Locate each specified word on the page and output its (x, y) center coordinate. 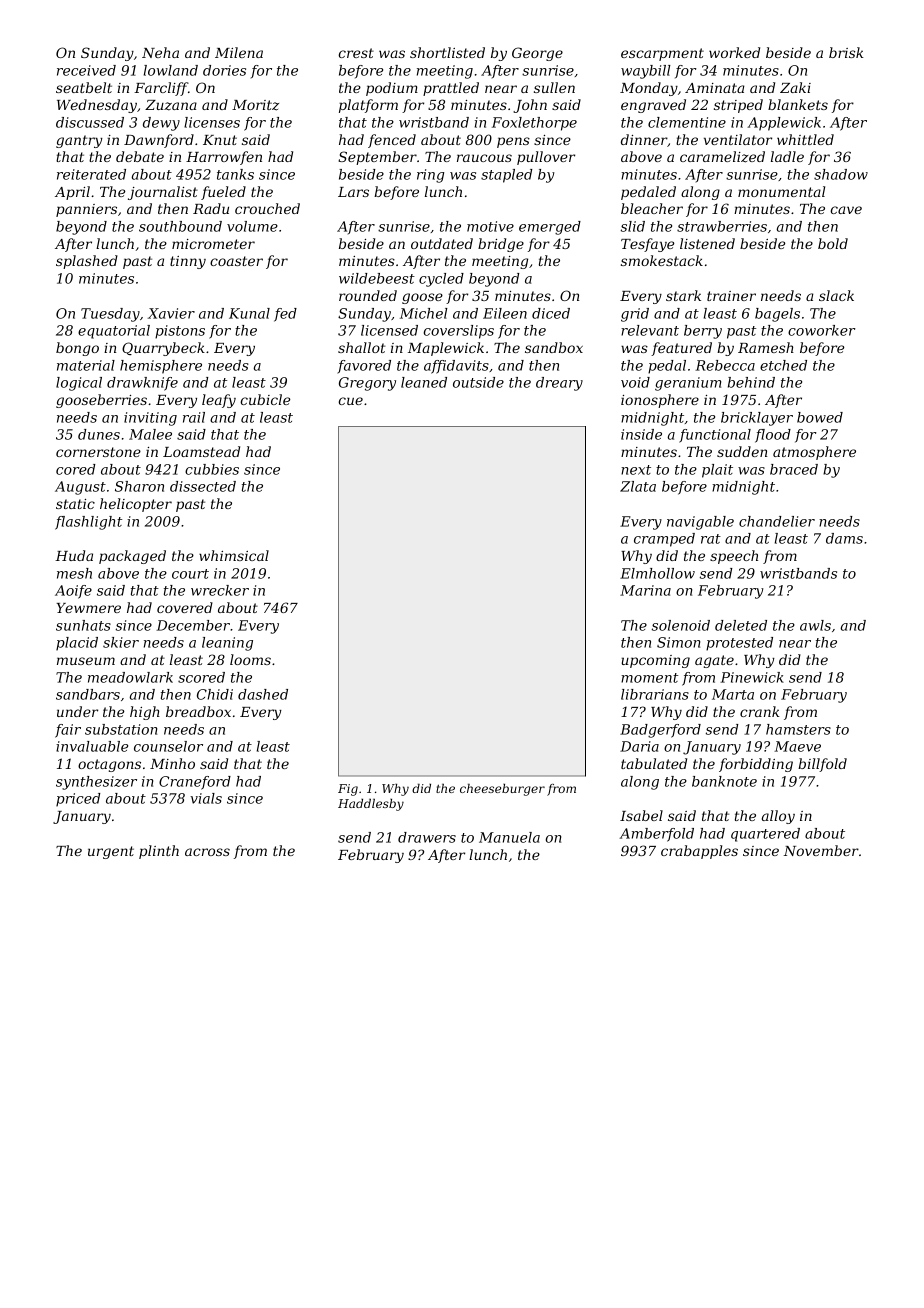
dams (844, 538)
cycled (441, 280)
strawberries (722, 226)
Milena (239, 52)
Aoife (73, 592)
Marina (645, 590)
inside (641, 434)
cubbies (212, 469)
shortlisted (447, 52)
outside (478, 382)
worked (734, 52)
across (207, 852)
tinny (188, 262)
